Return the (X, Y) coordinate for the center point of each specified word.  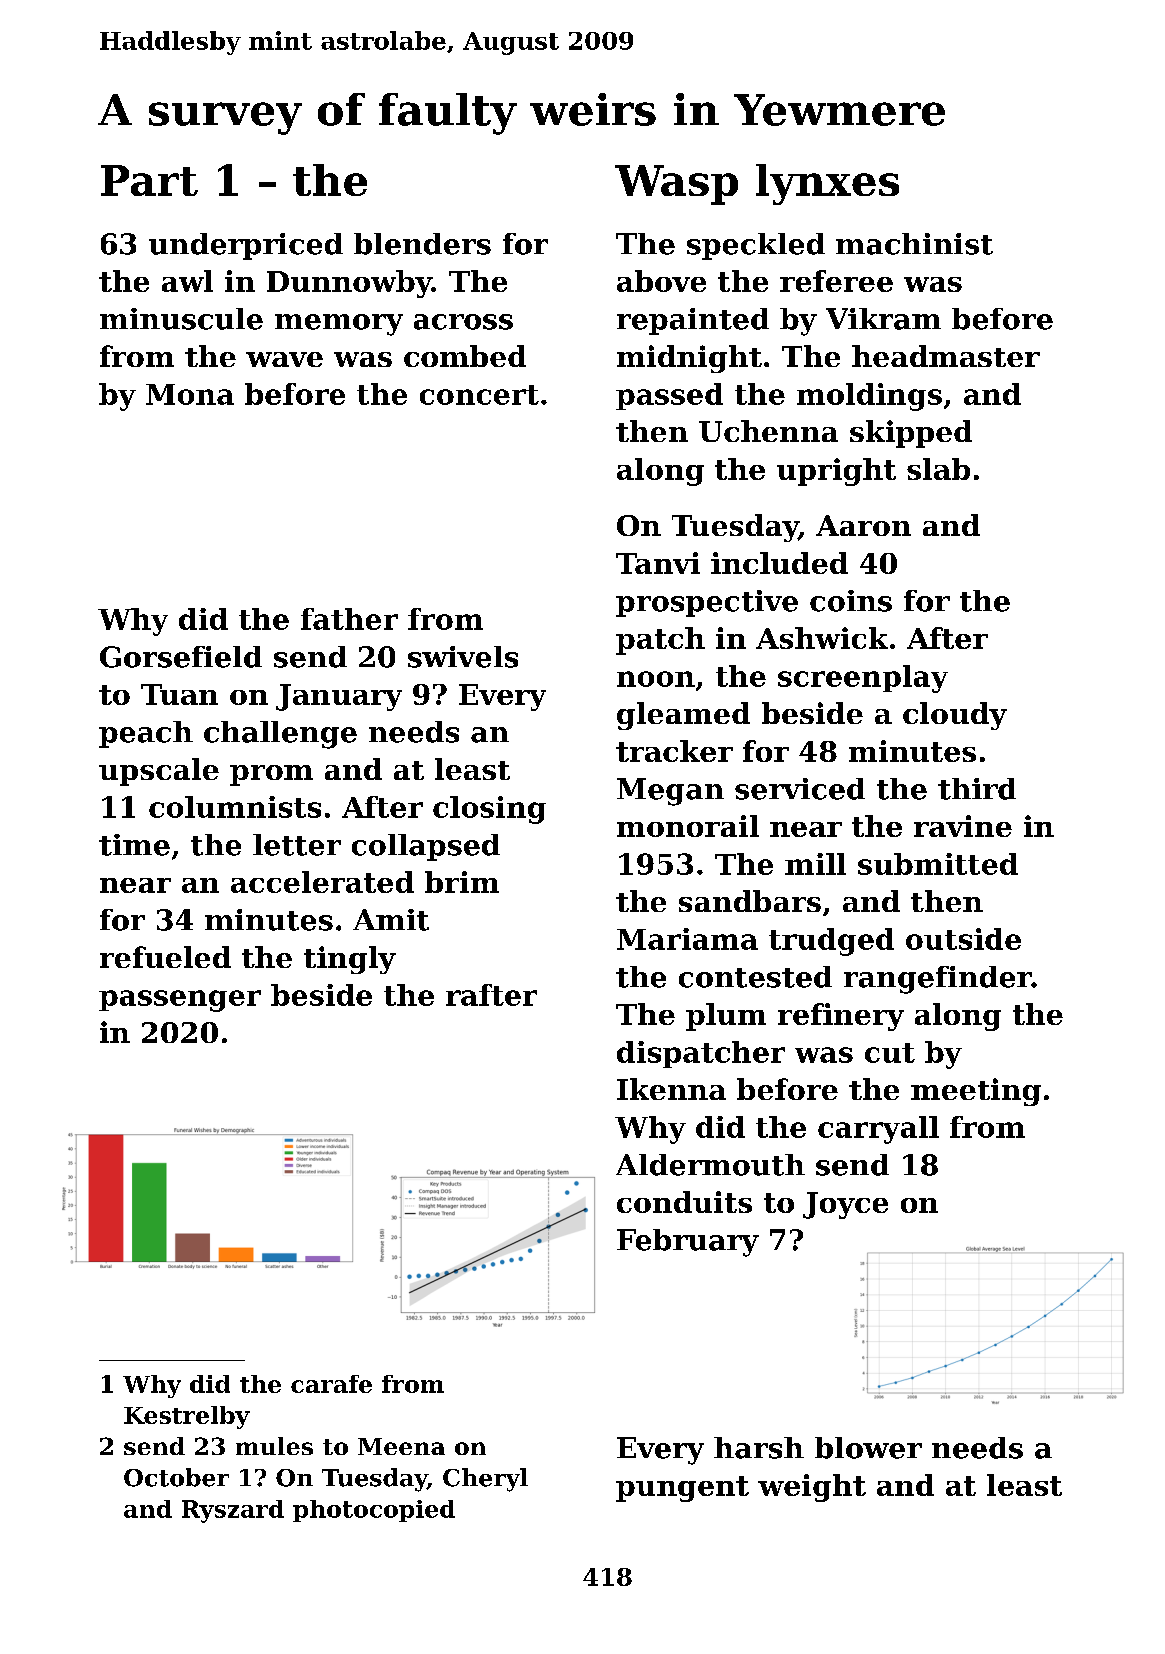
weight (812, 1488)
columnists (235, 807)
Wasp (676, 185)
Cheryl (485, 1480)
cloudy (955, 716)
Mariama (687, 939)
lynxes (827, 184)
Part (149, 180)
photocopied (374, 1511)
